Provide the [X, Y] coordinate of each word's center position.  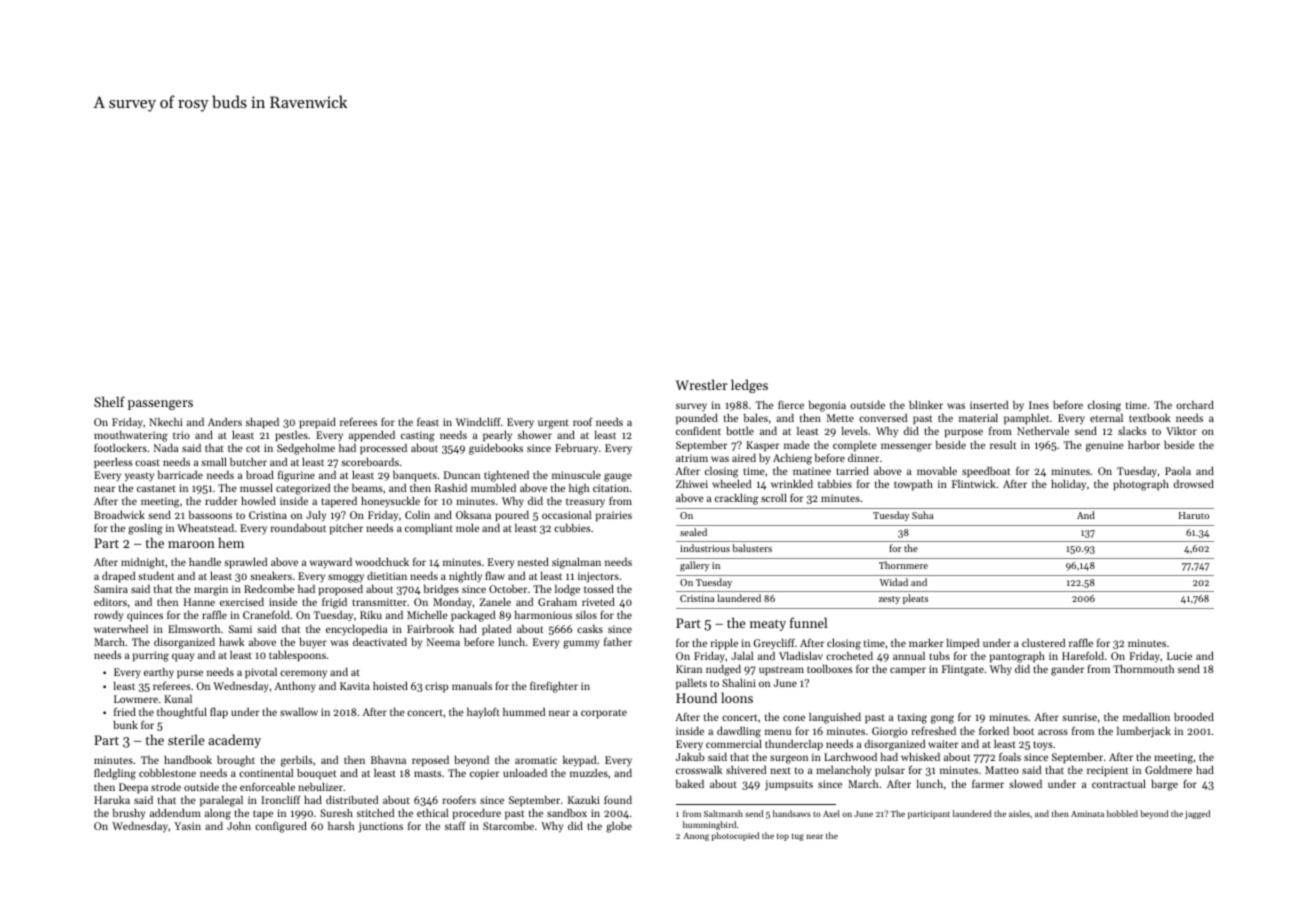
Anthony [295, 687]
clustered [1043, 643]
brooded [1194, 717]
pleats [915, 599]
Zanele [495, 602]
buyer [313, 643]
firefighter [554, 687]
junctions [380, 827]
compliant [429, 529]
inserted [989, 405]
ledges [749, 386]
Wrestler [701, 384]
